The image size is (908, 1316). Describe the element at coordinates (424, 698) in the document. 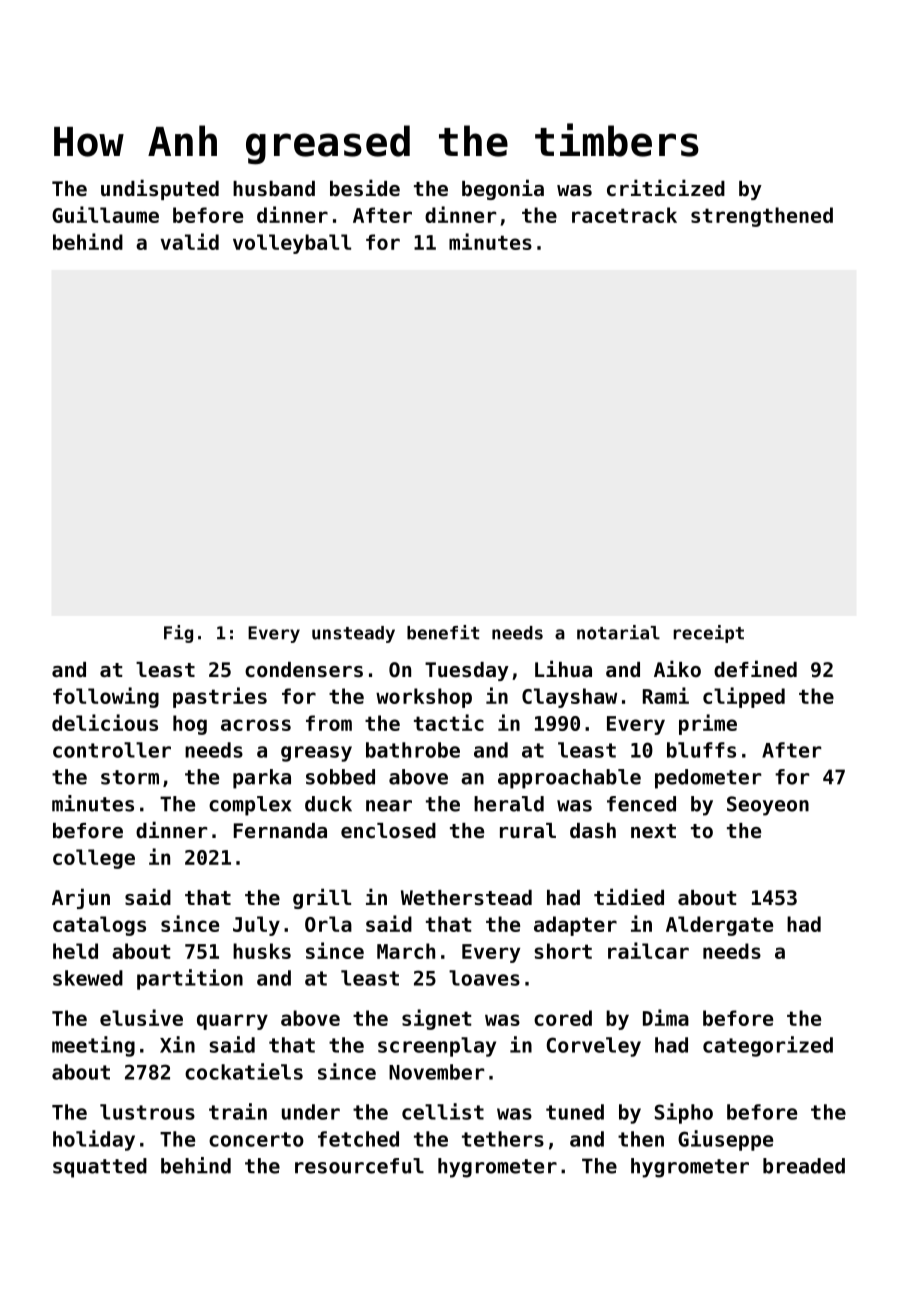

I see `workshop` at that location.
